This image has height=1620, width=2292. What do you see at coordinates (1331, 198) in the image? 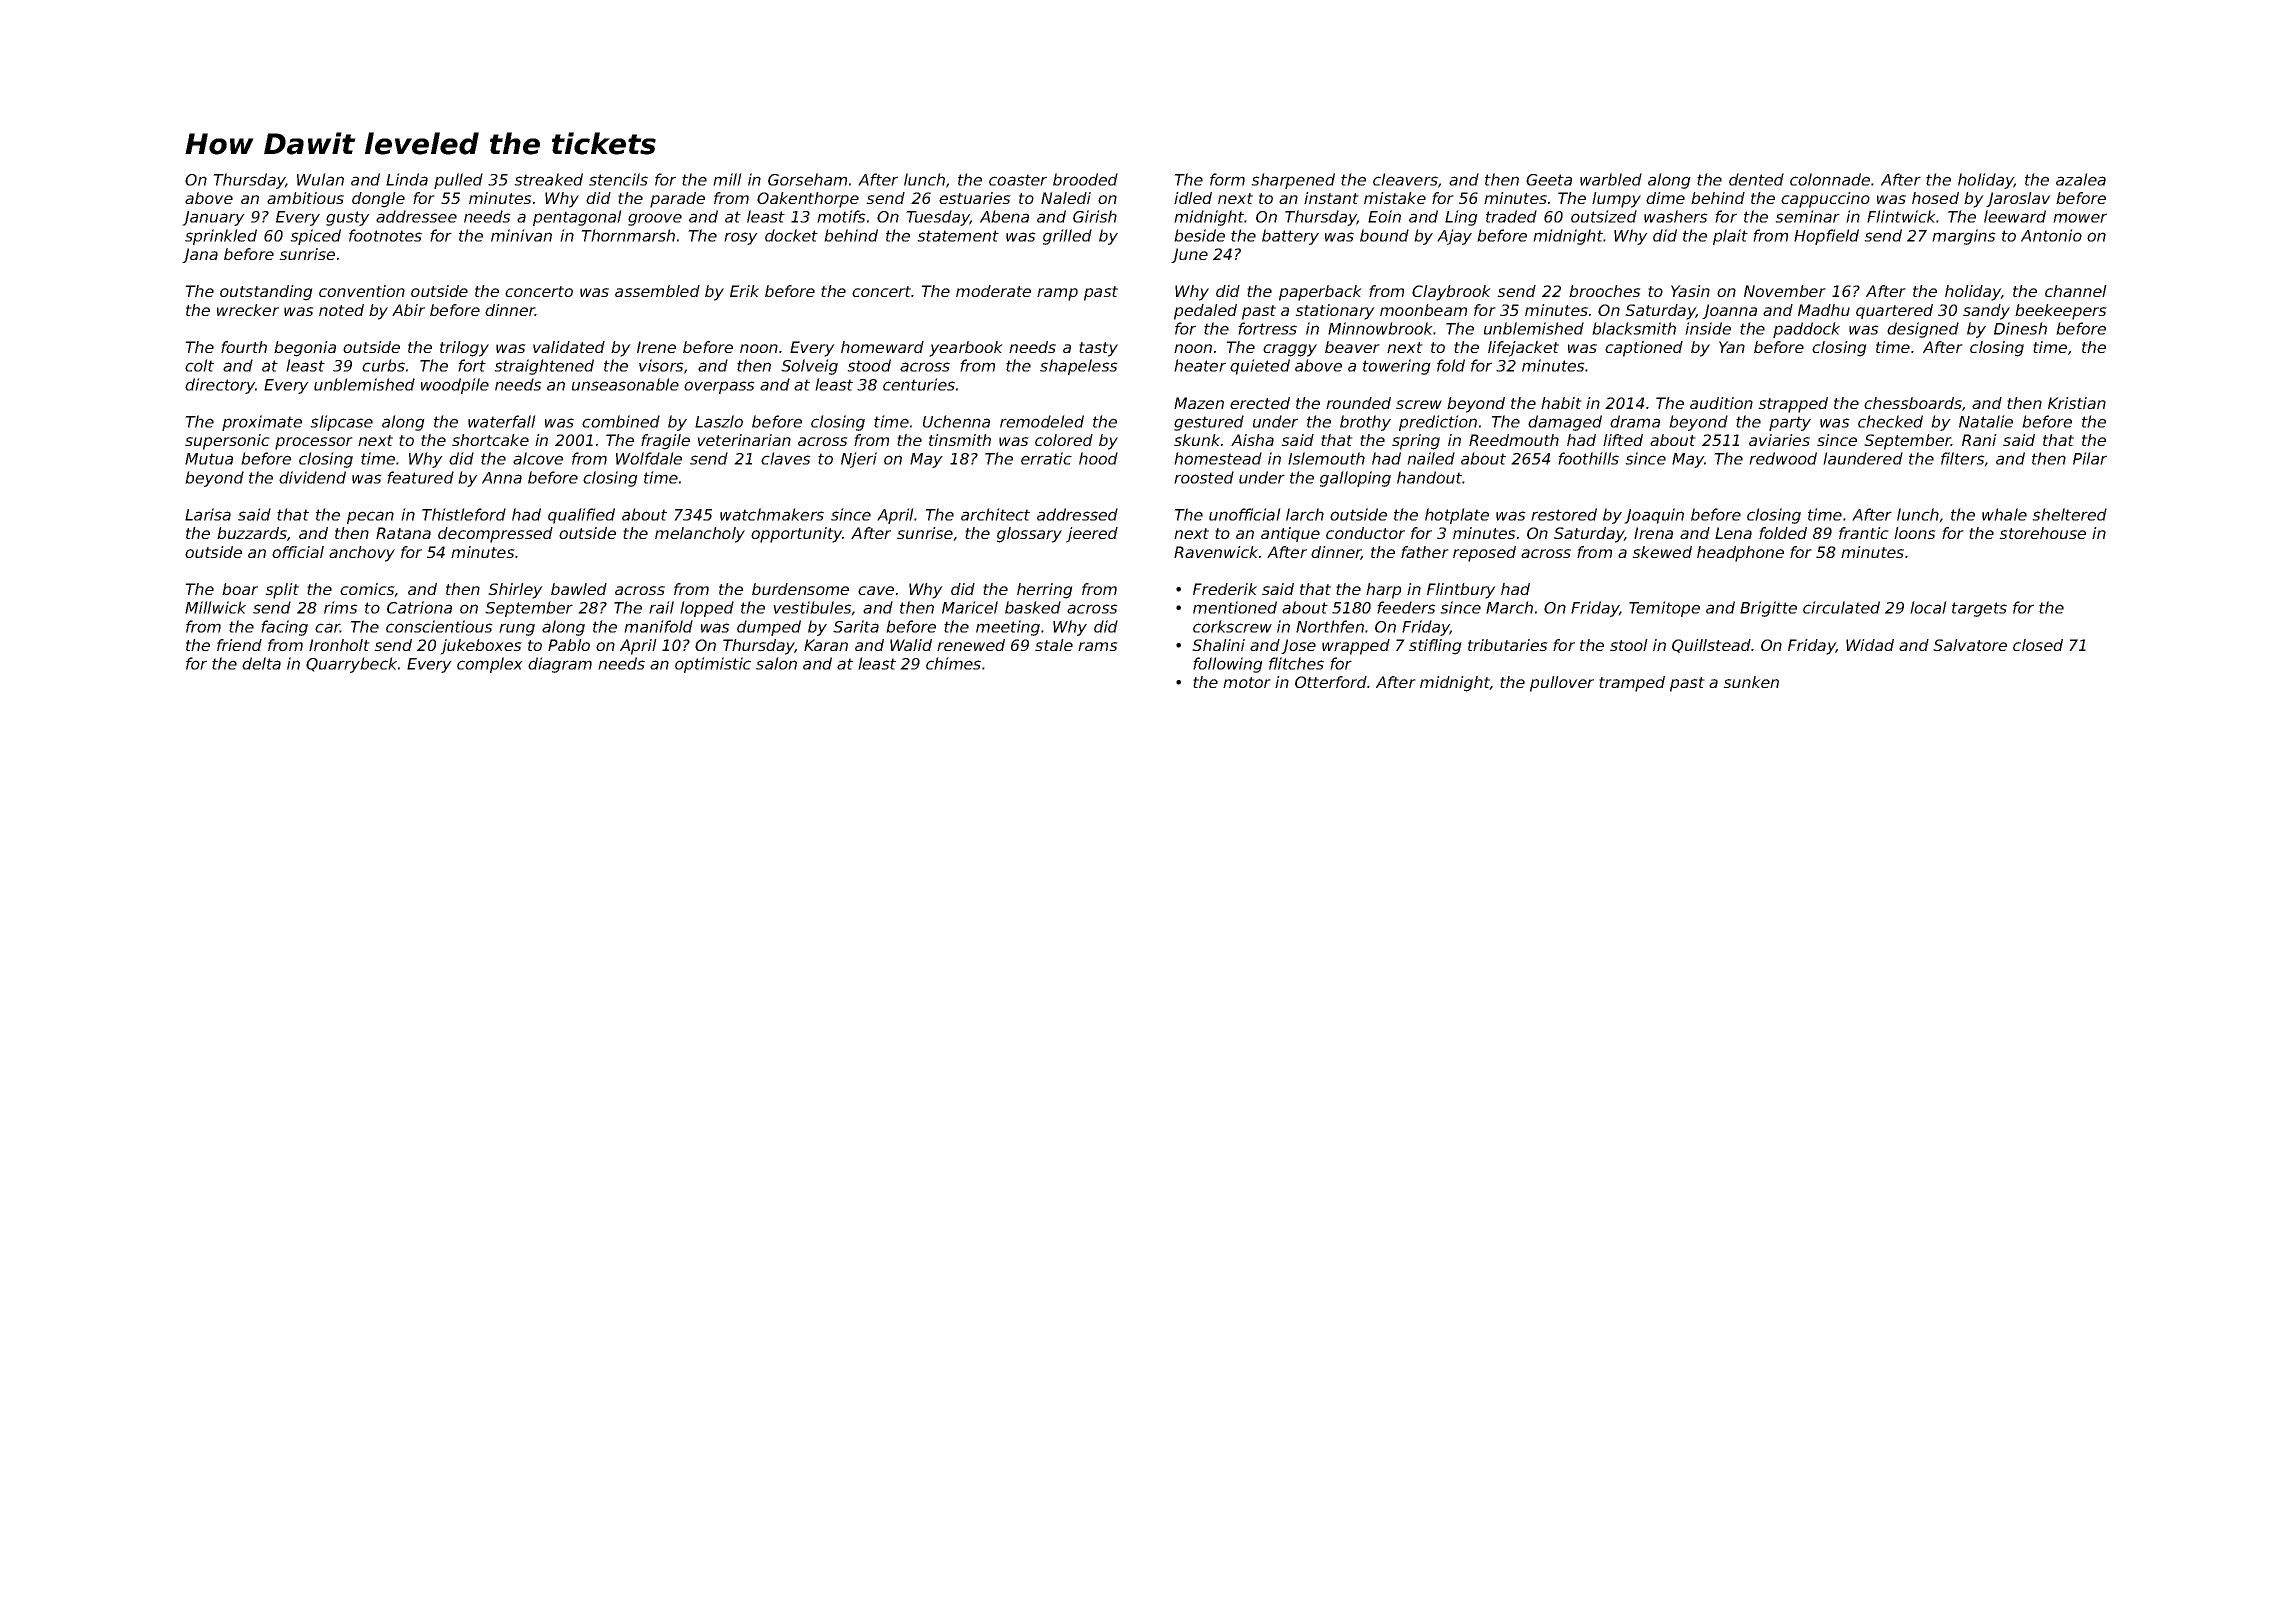
I see `instant` at bounding box center [1331, 198].
